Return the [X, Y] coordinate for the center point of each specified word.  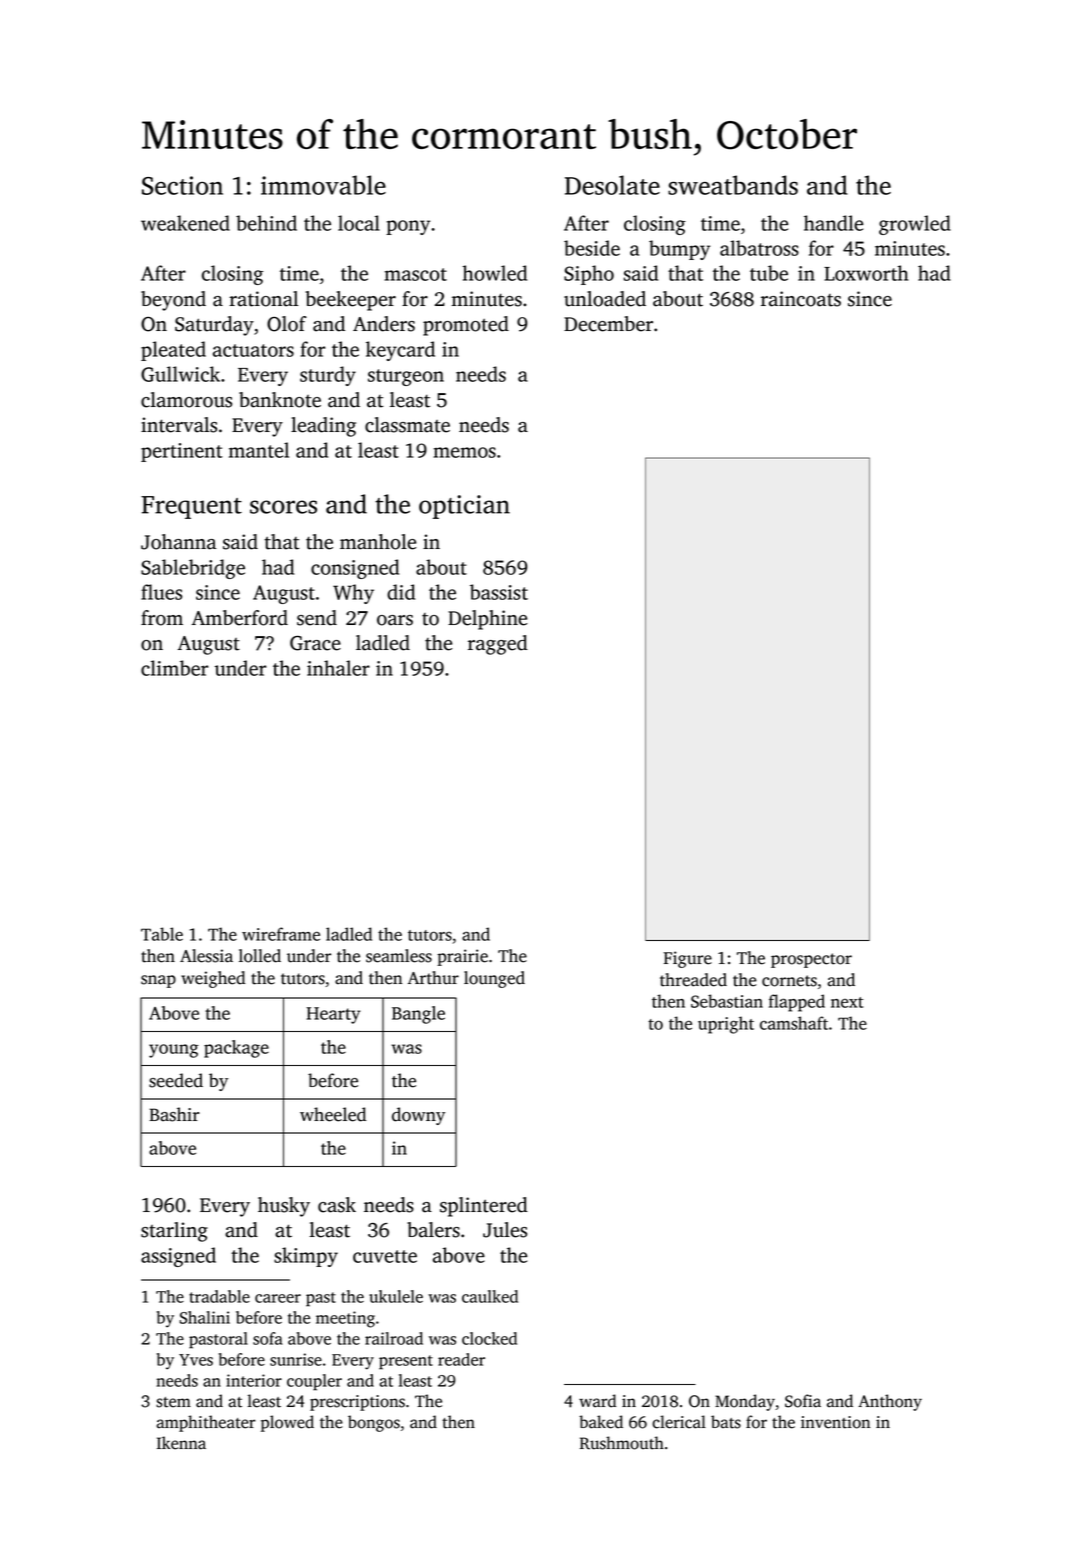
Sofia [803, 1401]
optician [464, 507]
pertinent [182, 452]
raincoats [801, 299]
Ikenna [181, 1443]
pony [408, 227]
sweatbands [733, 185]
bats [726, 1422]
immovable [323, 185]
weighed [213, 979]
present [406, 1362]
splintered [484, 1207]
